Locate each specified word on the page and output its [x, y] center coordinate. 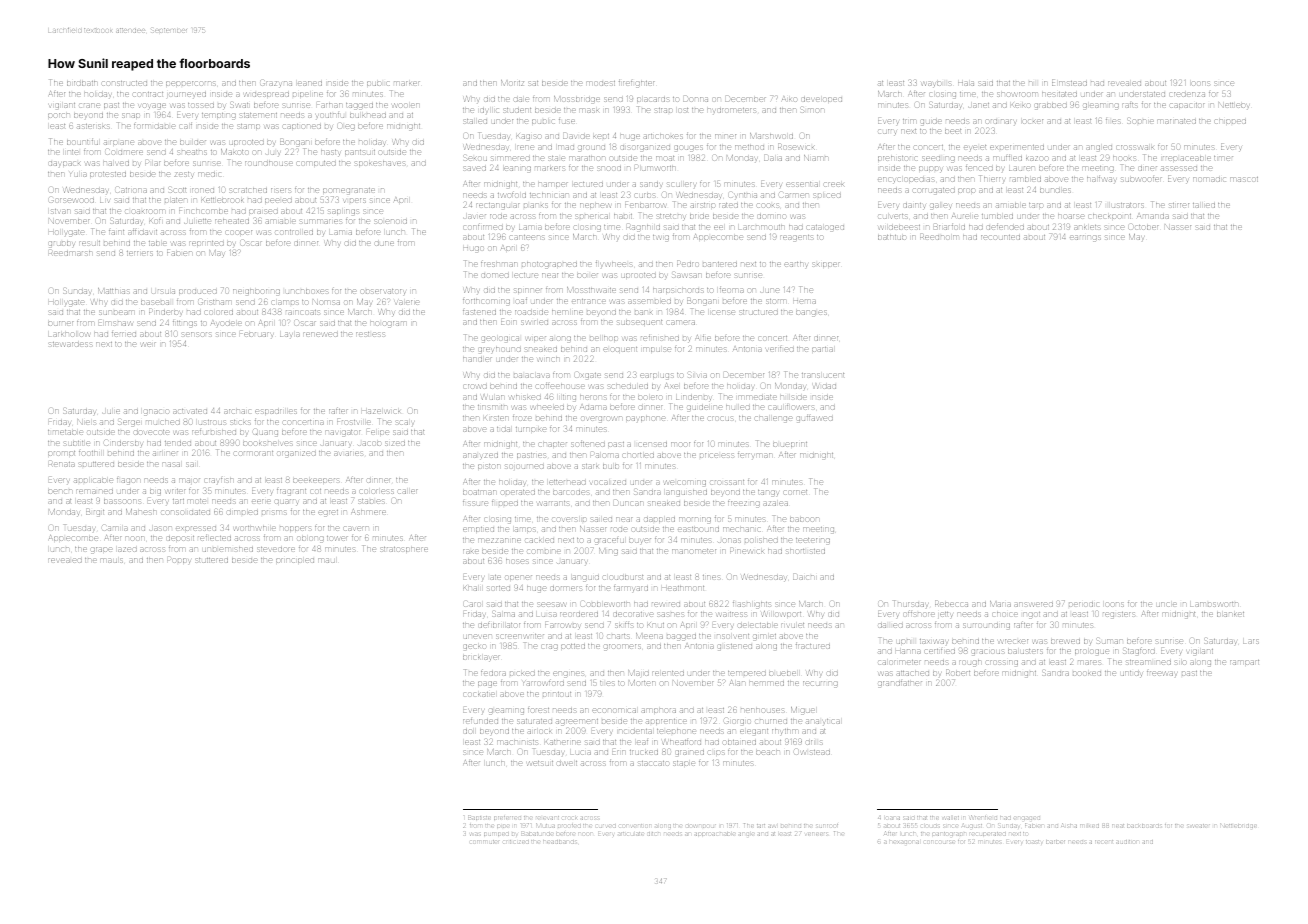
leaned [310, 83]
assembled [649, 301]
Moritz [512, 83]
